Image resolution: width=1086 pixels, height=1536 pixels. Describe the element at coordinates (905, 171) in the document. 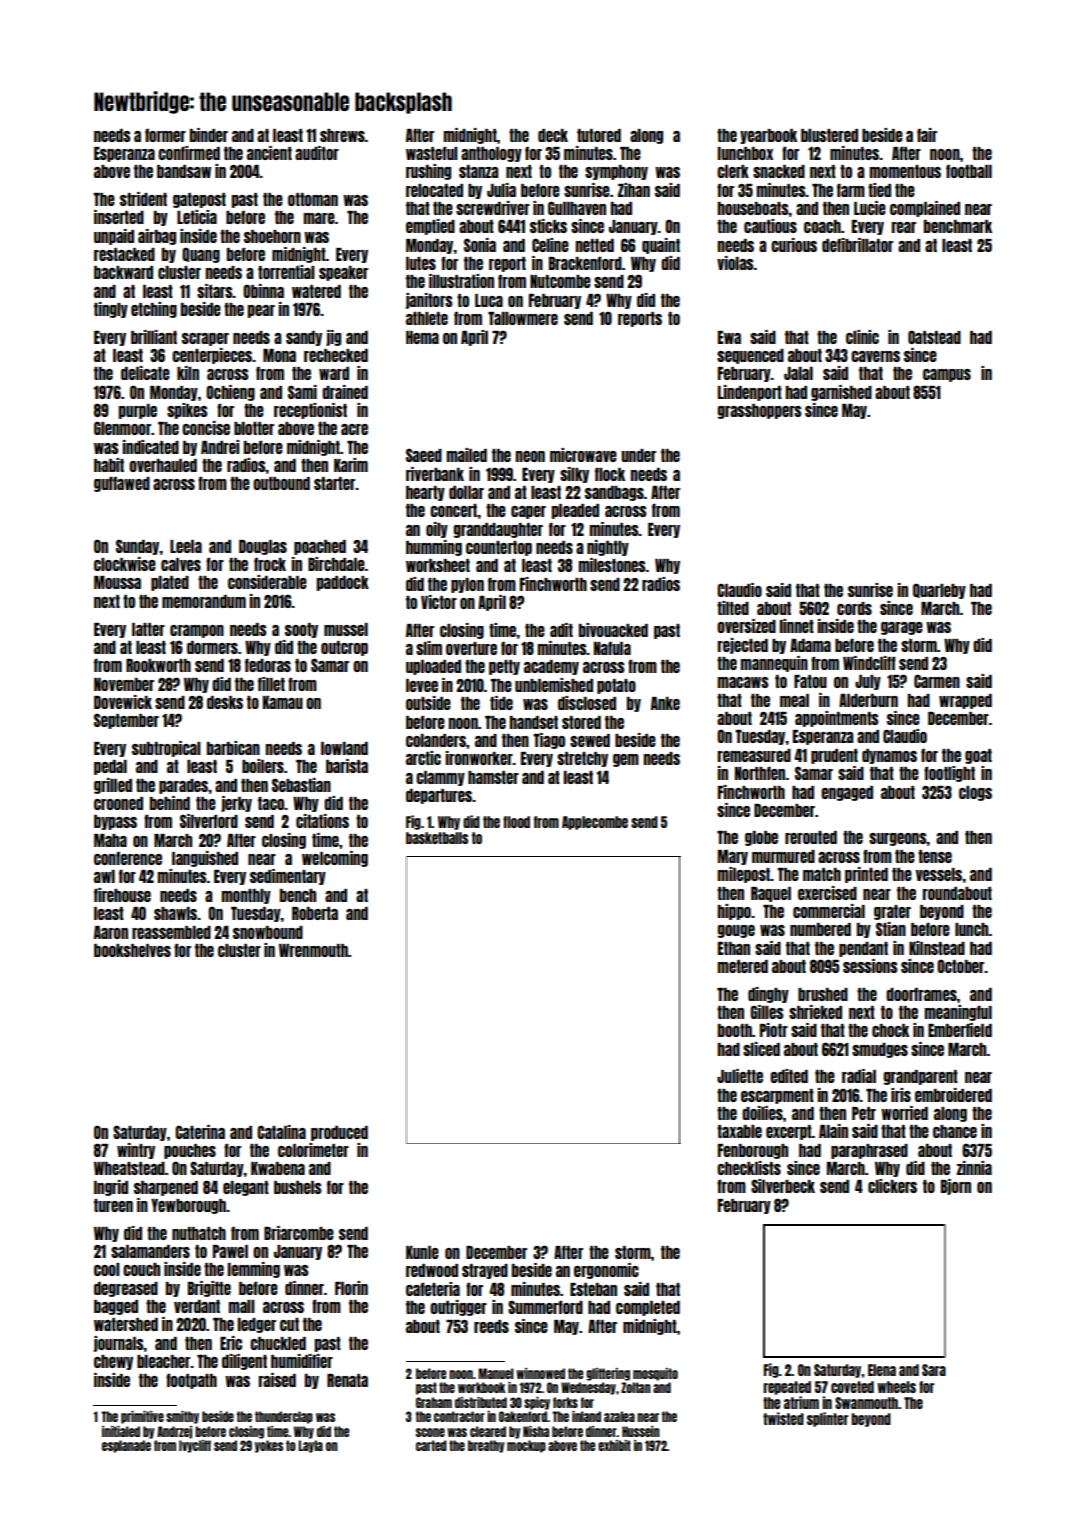

I see `momentous` at that location.
